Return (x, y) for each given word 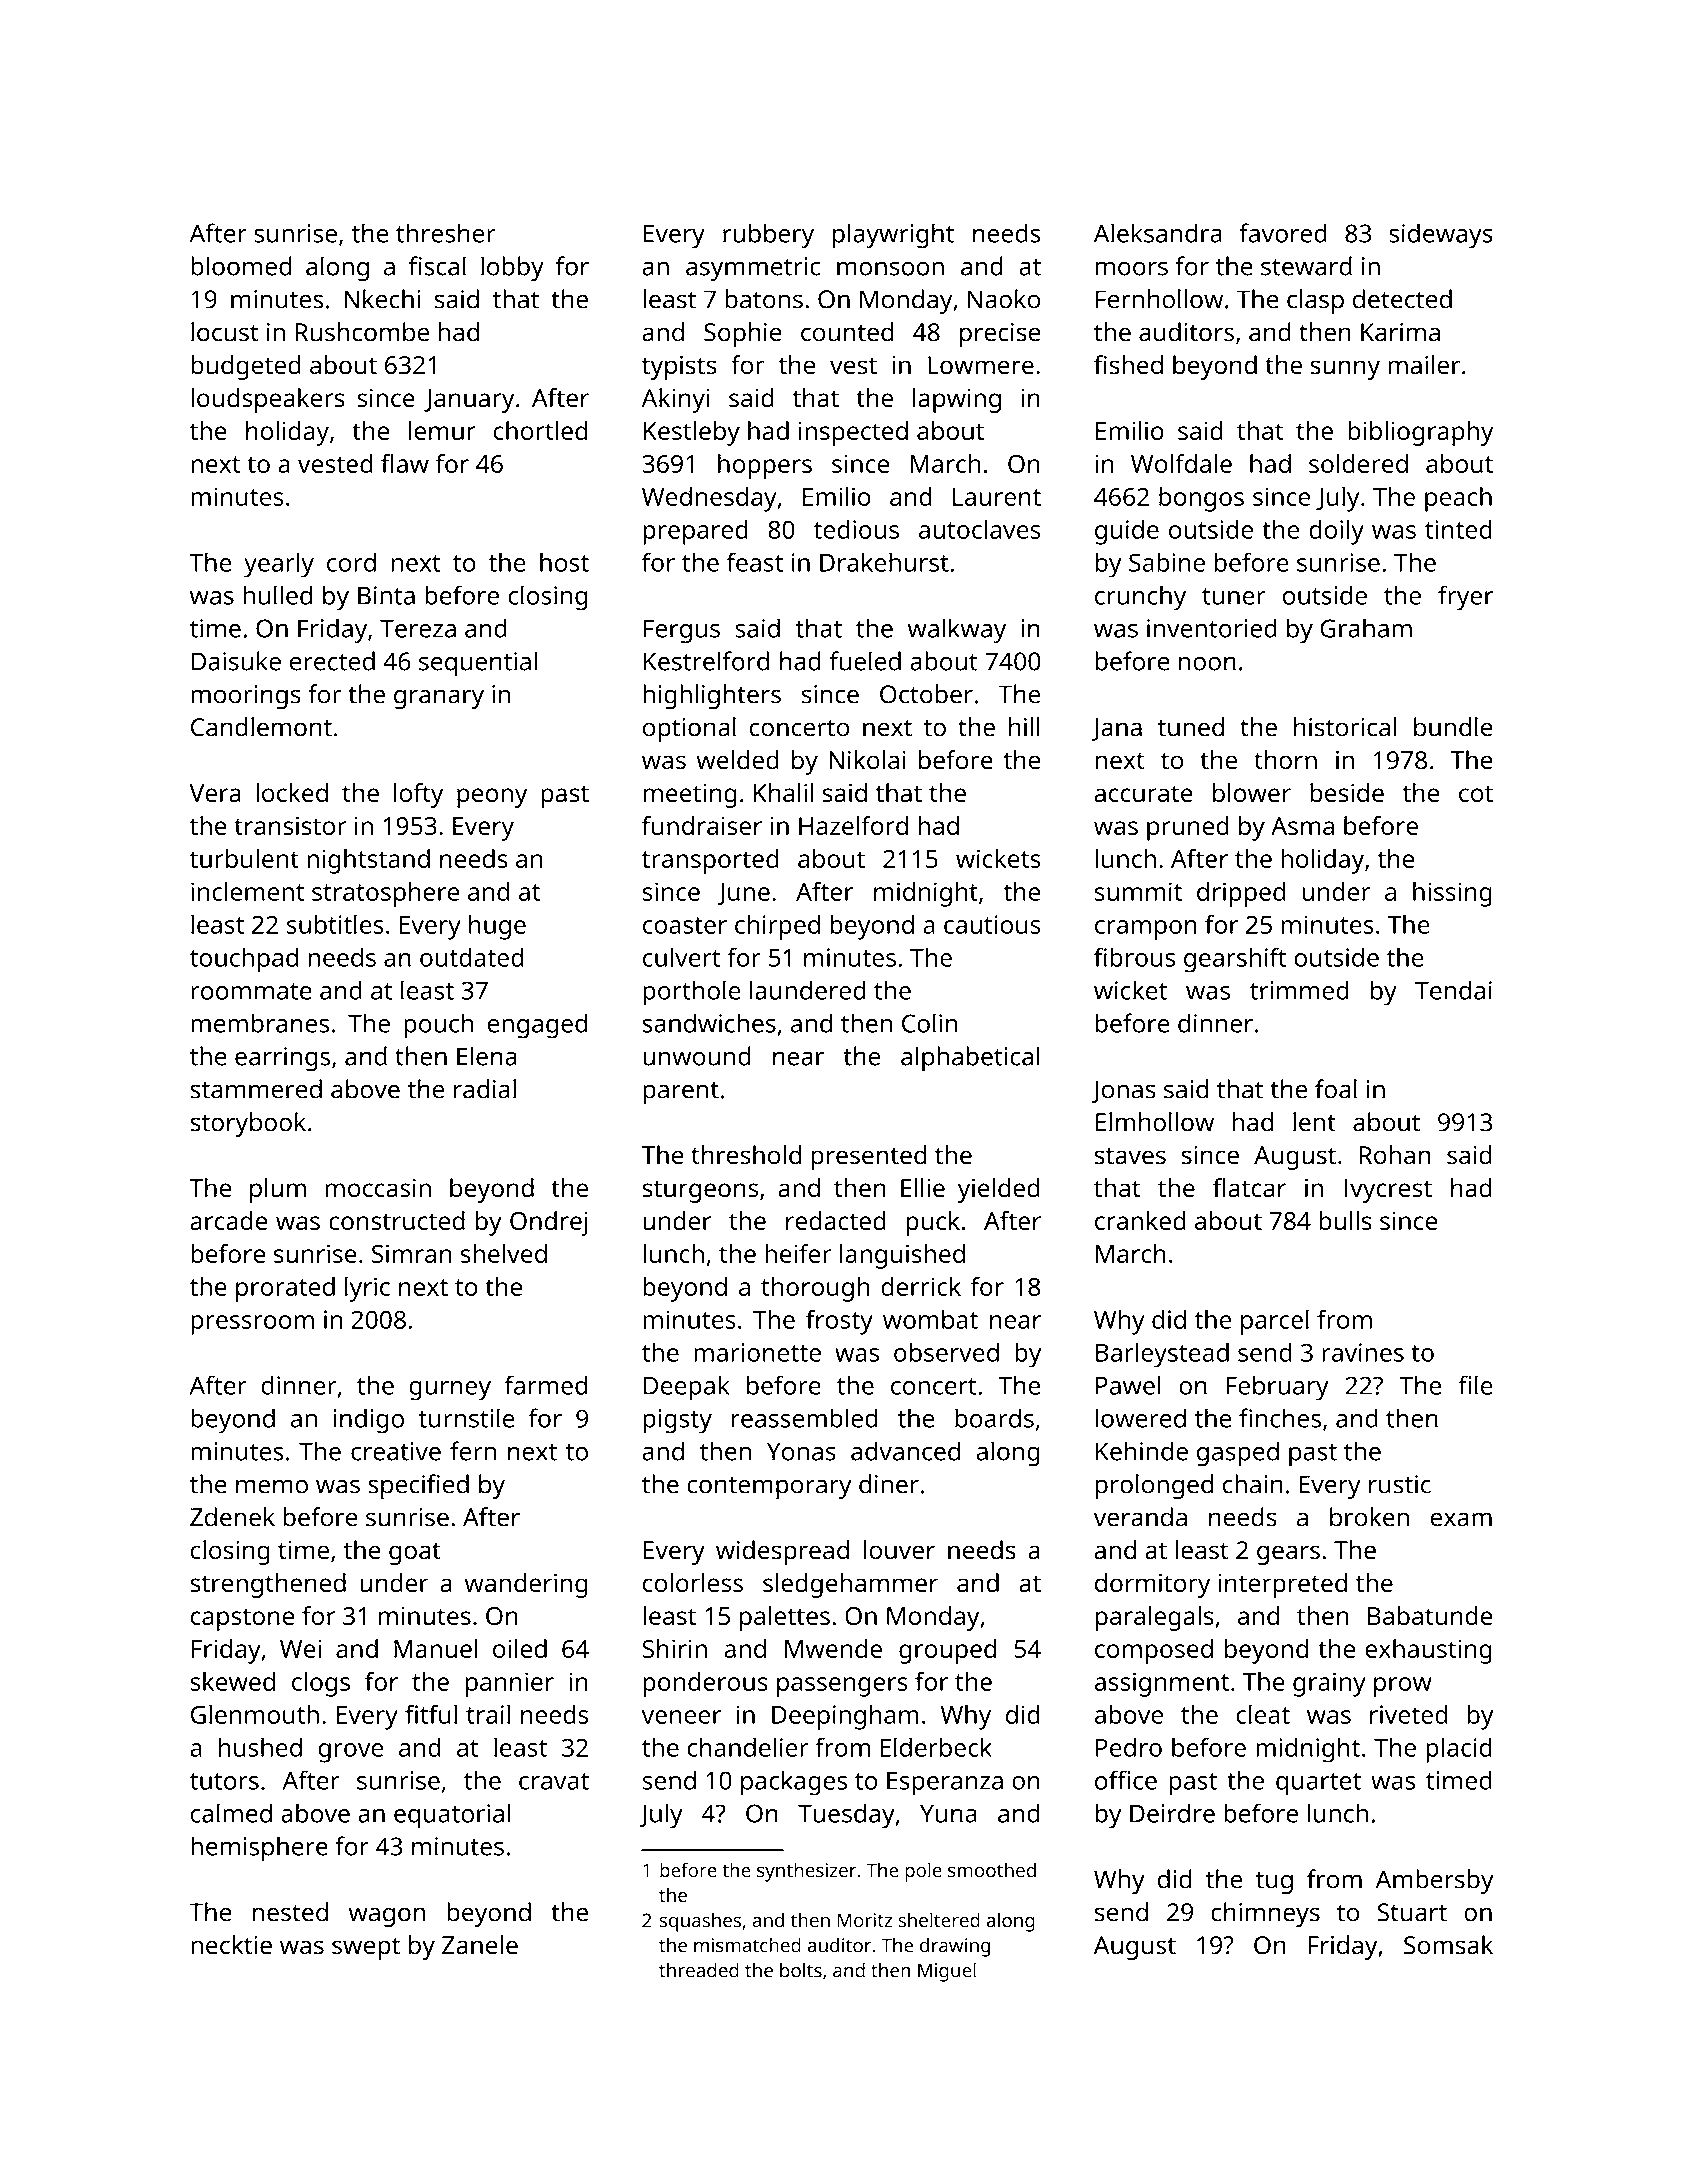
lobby (512, 268)
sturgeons (700, 1191)
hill (1024, 727)
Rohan (1394, 1155)
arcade (229, 1220)
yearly (279, 565)
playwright (893, 236)
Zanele (480, 1945)
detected (1402, 299)
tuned (1191, 727)
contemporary (769, 1488)
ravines (1363, 1352)
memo (272, 1486)
